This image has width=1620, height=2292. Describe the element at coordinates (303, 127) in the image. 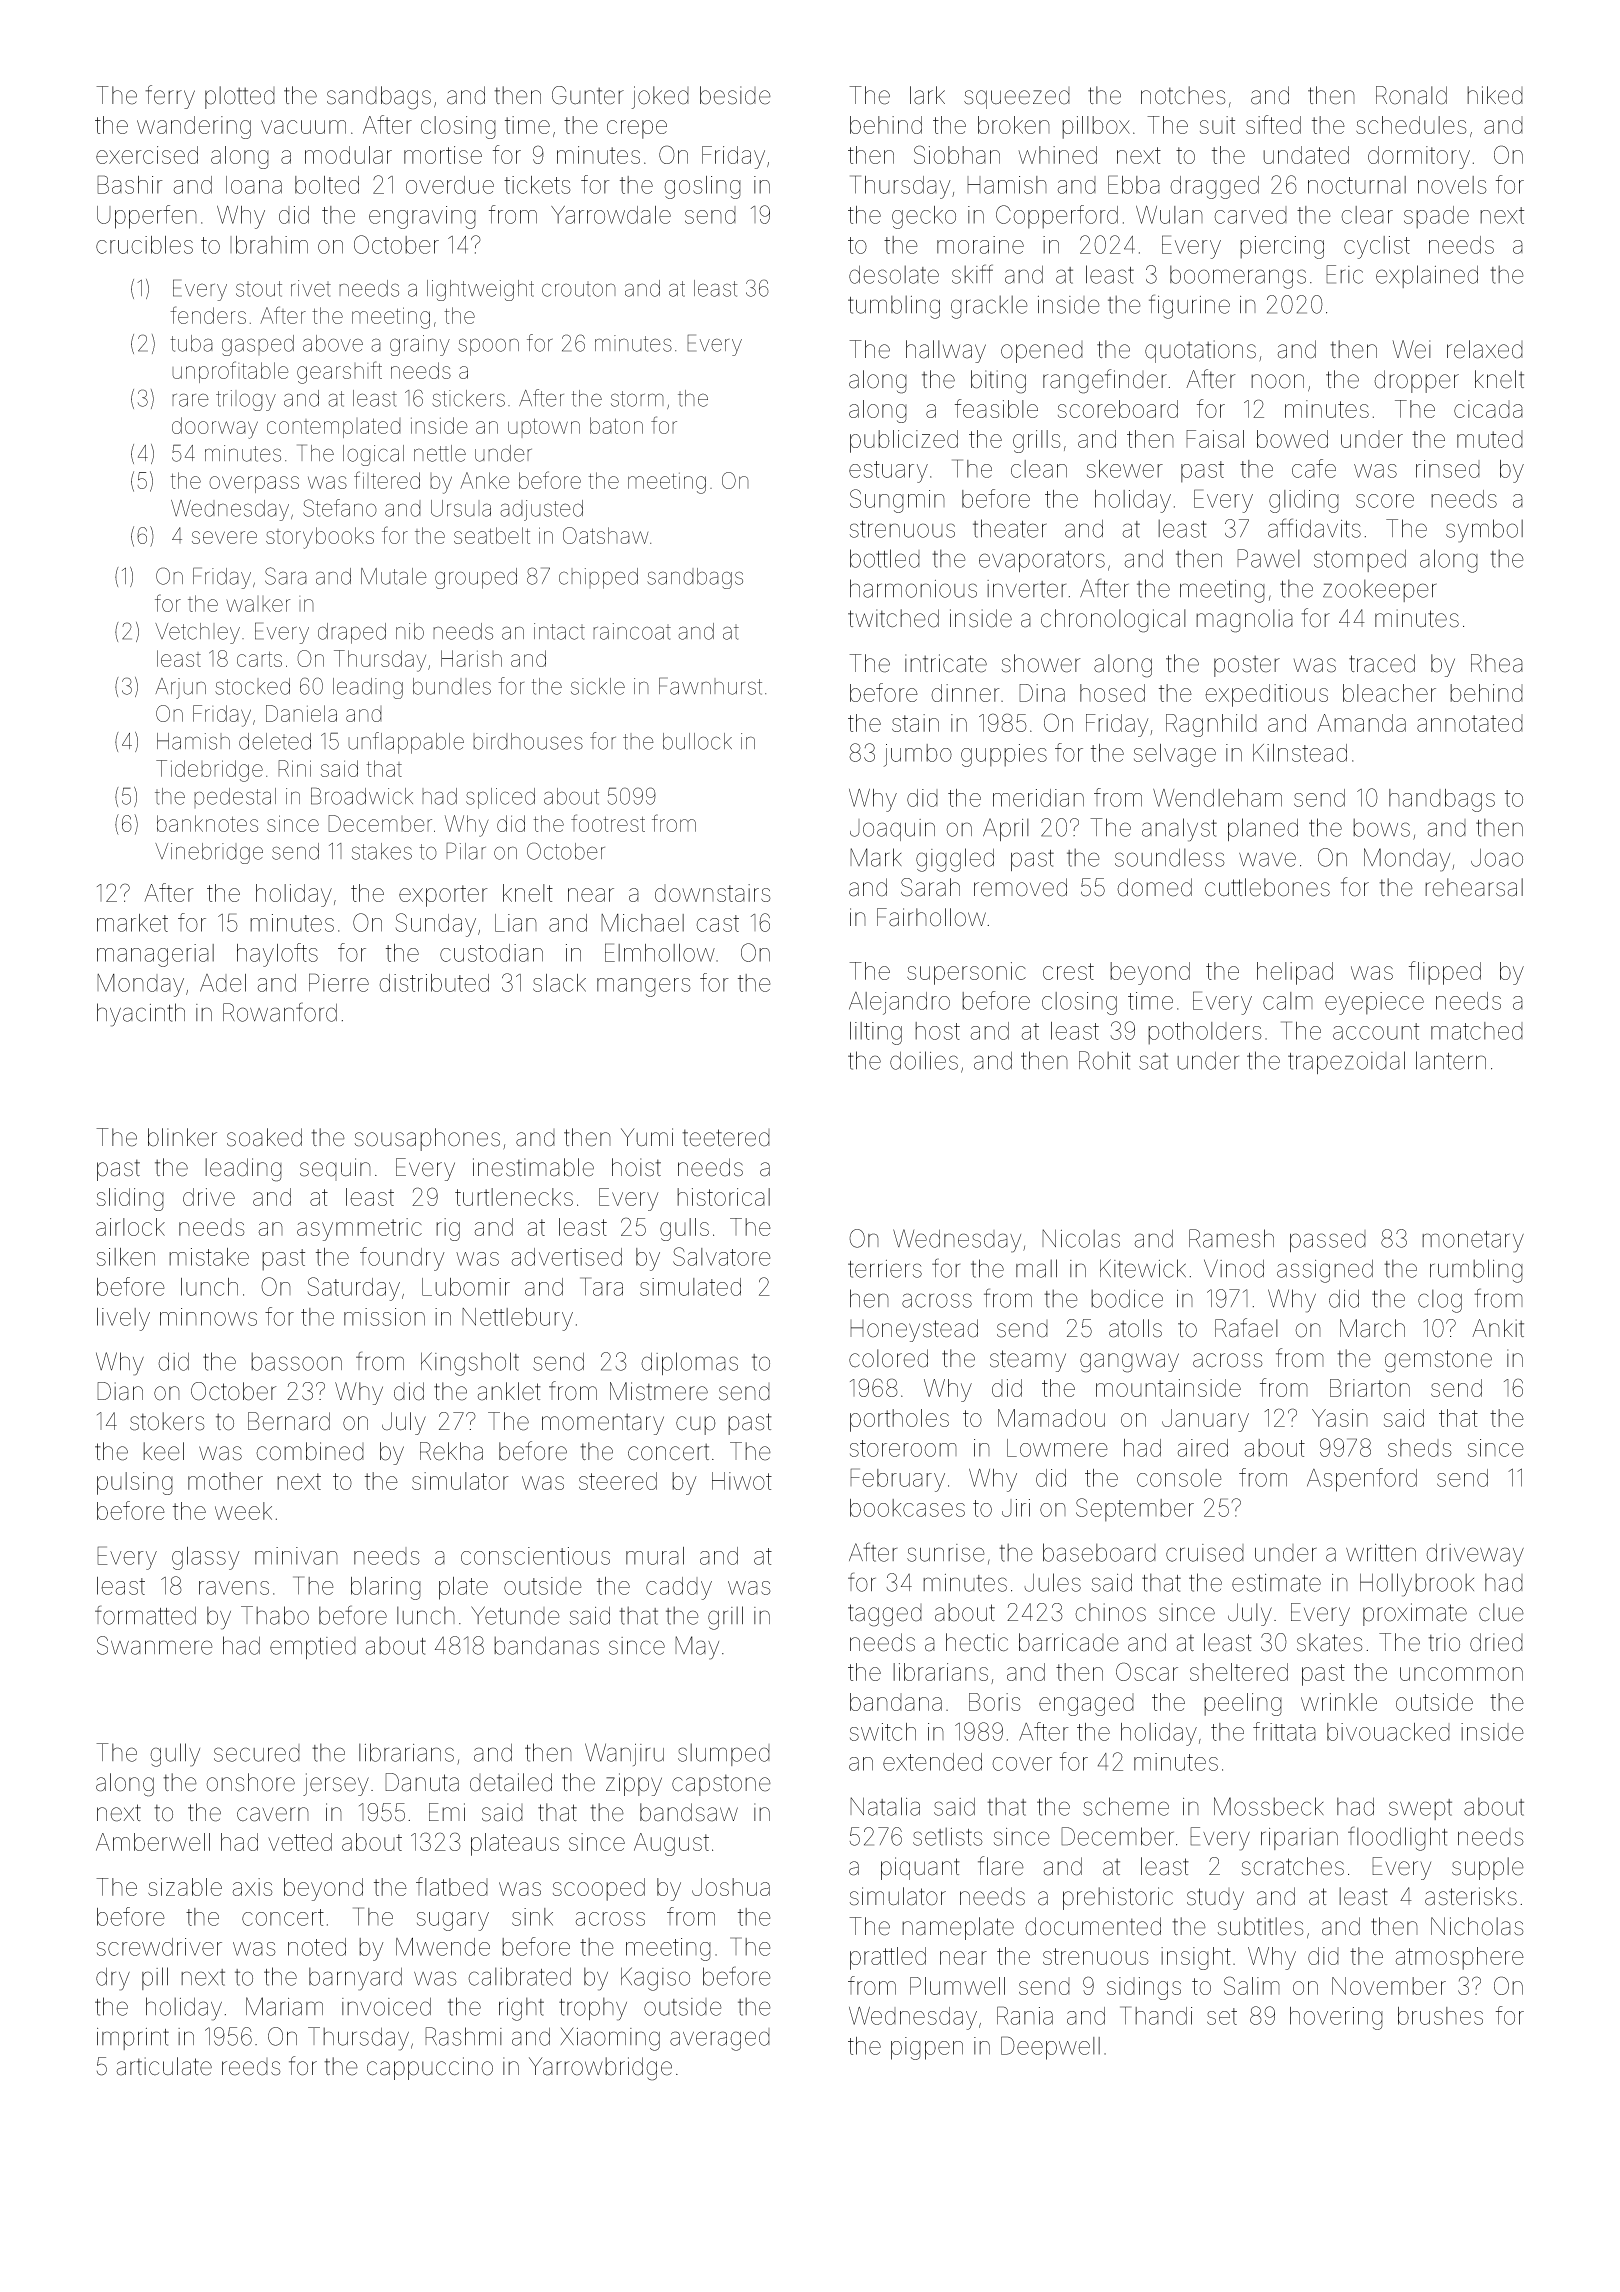

I see `vacuum` at that location.
